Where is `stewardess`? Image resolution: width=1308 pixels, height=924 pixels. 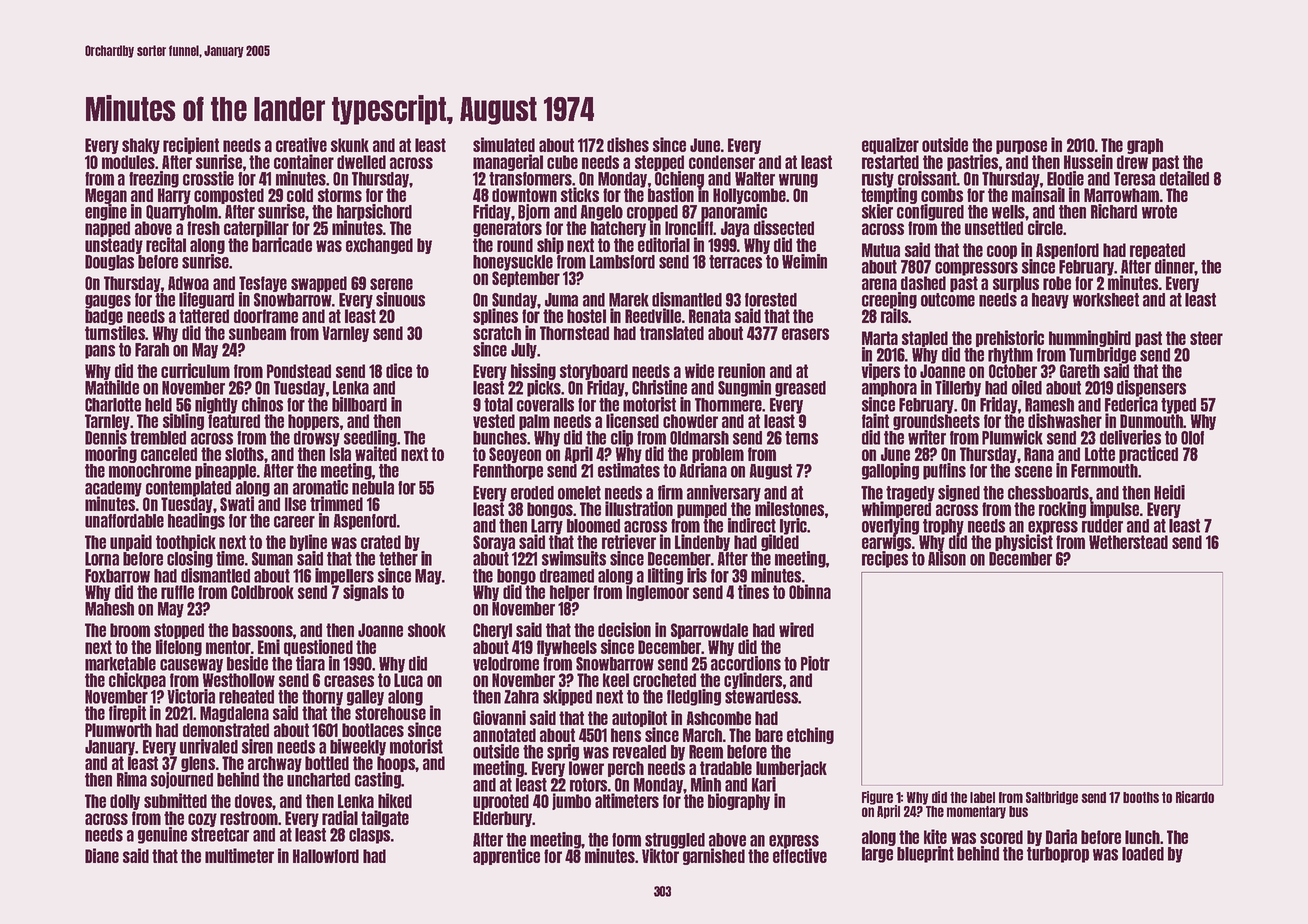
stewardess is located at coordinates (762, 697).
